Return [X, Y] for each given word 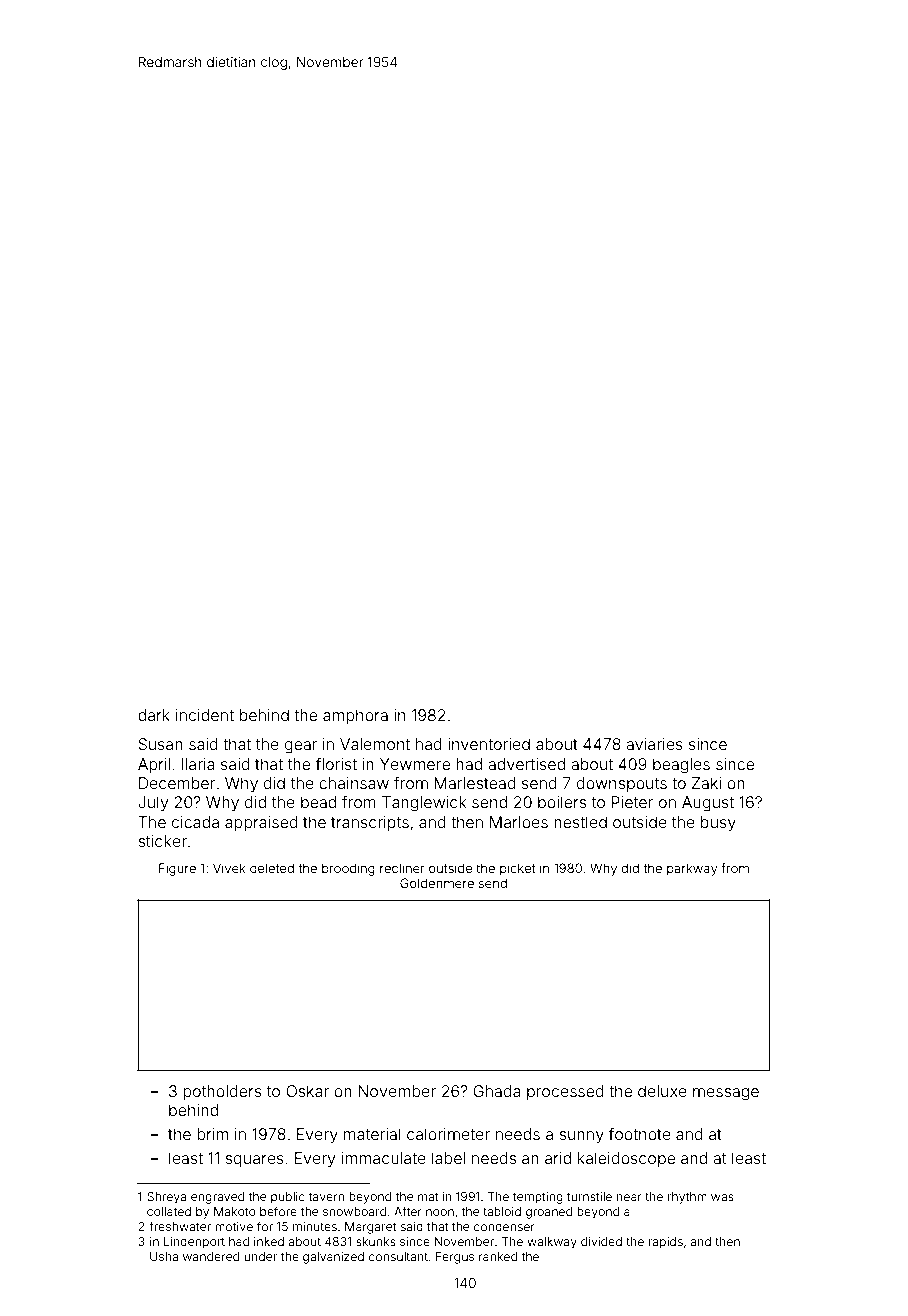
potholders [222, 1092]
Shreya [166, 1198]
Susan [160, 744]
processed [565, 1092]
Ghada [497, 1091]
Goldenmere [437, 883]
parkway [692, 869]
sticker [162, 841]
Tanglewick [424, 804]
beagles [681, 766]
